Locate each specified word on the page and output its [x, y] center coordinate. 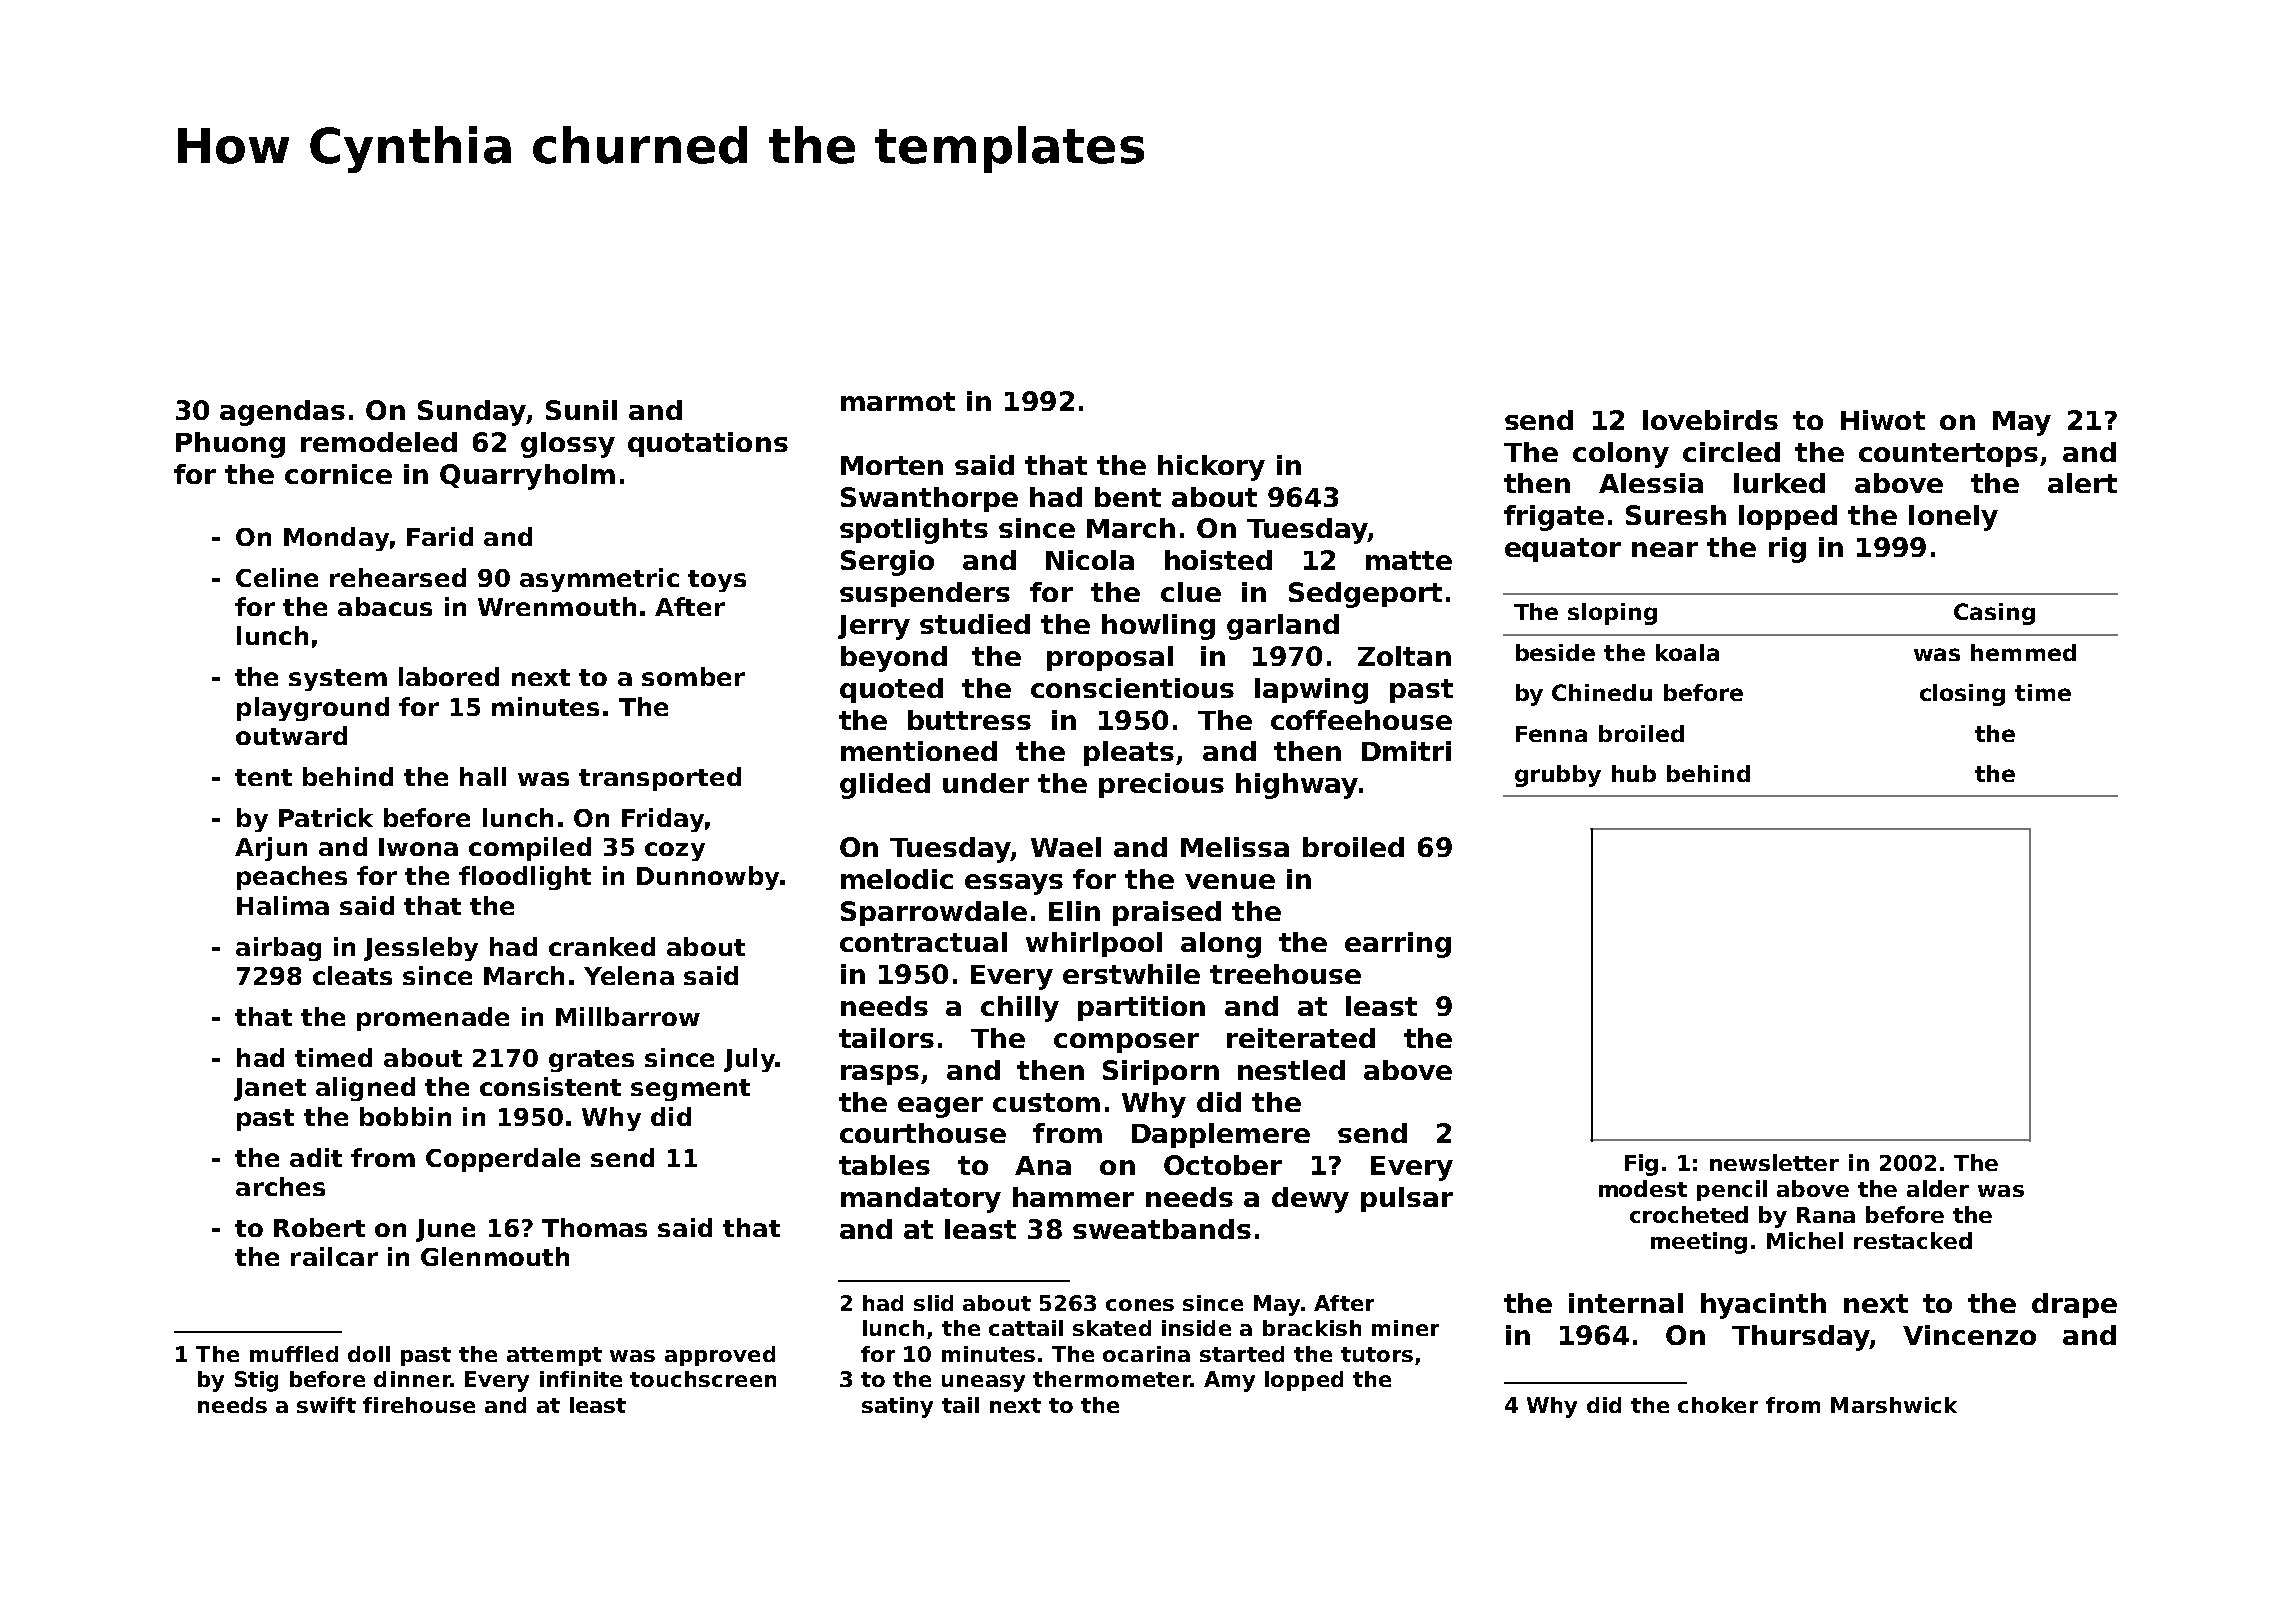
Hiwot [1883, 420]
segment [690, 1090]
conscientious [1132, 688]
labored [449, 676]
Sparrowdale [934, 913]
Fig [1641, 1165]
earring [1398, 945]
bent [1128, 497]
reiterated [1301, 1038]
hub [1634, 773]
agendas [282, 413]
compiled [530, 849]
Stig [256, 1381]
